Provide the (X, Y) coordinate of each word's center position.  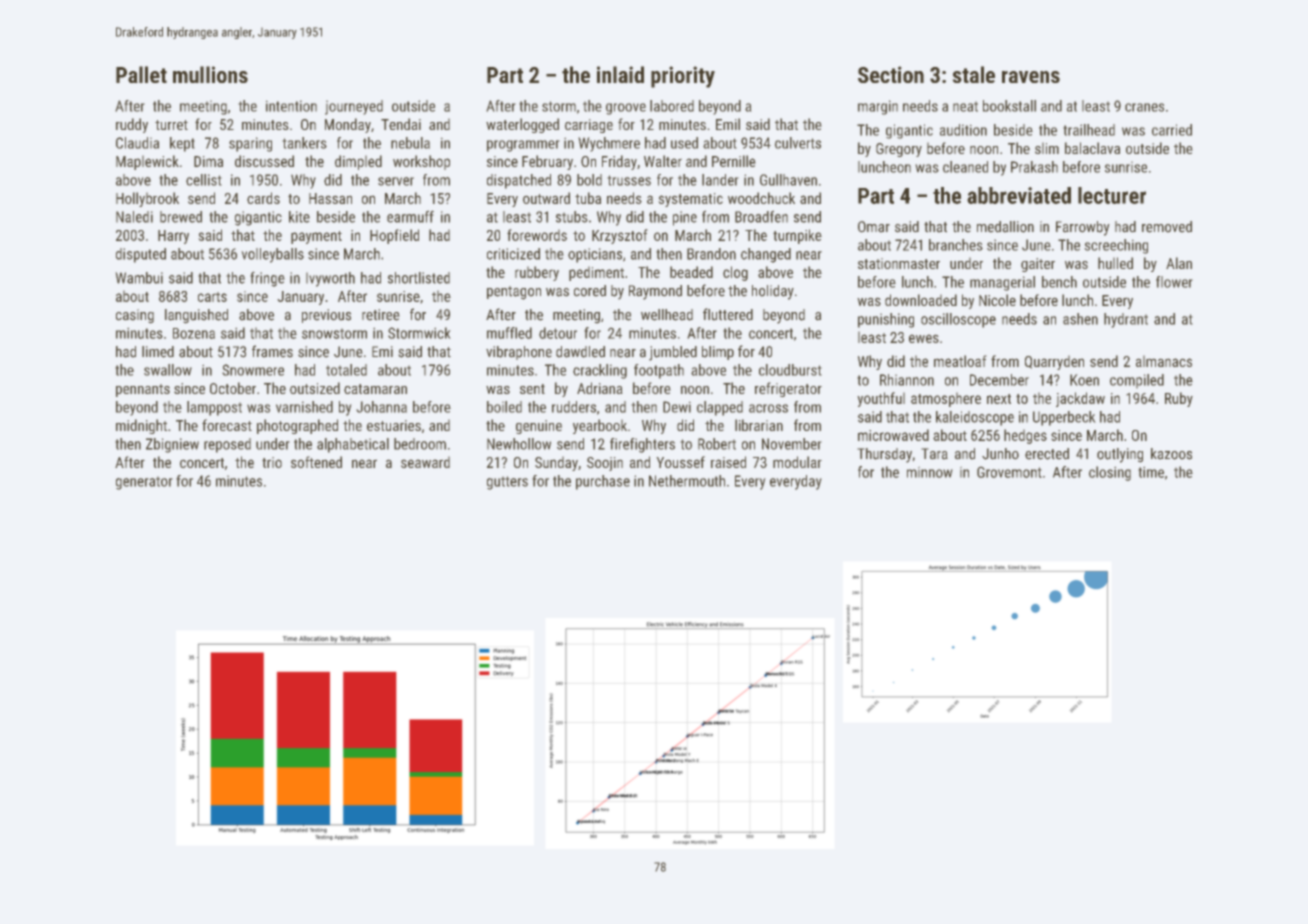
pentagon (514, 293)
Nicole (997, 300)
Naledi (134, 217)
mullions (210, 74)
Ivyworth (330, 279)
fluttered (728, 314)
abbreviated (1019, 195)
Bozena (194, 333)
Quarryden (1054, 363)
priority (683, 77)
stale (974, 74)
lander (720, 180)
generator (144, 483)
